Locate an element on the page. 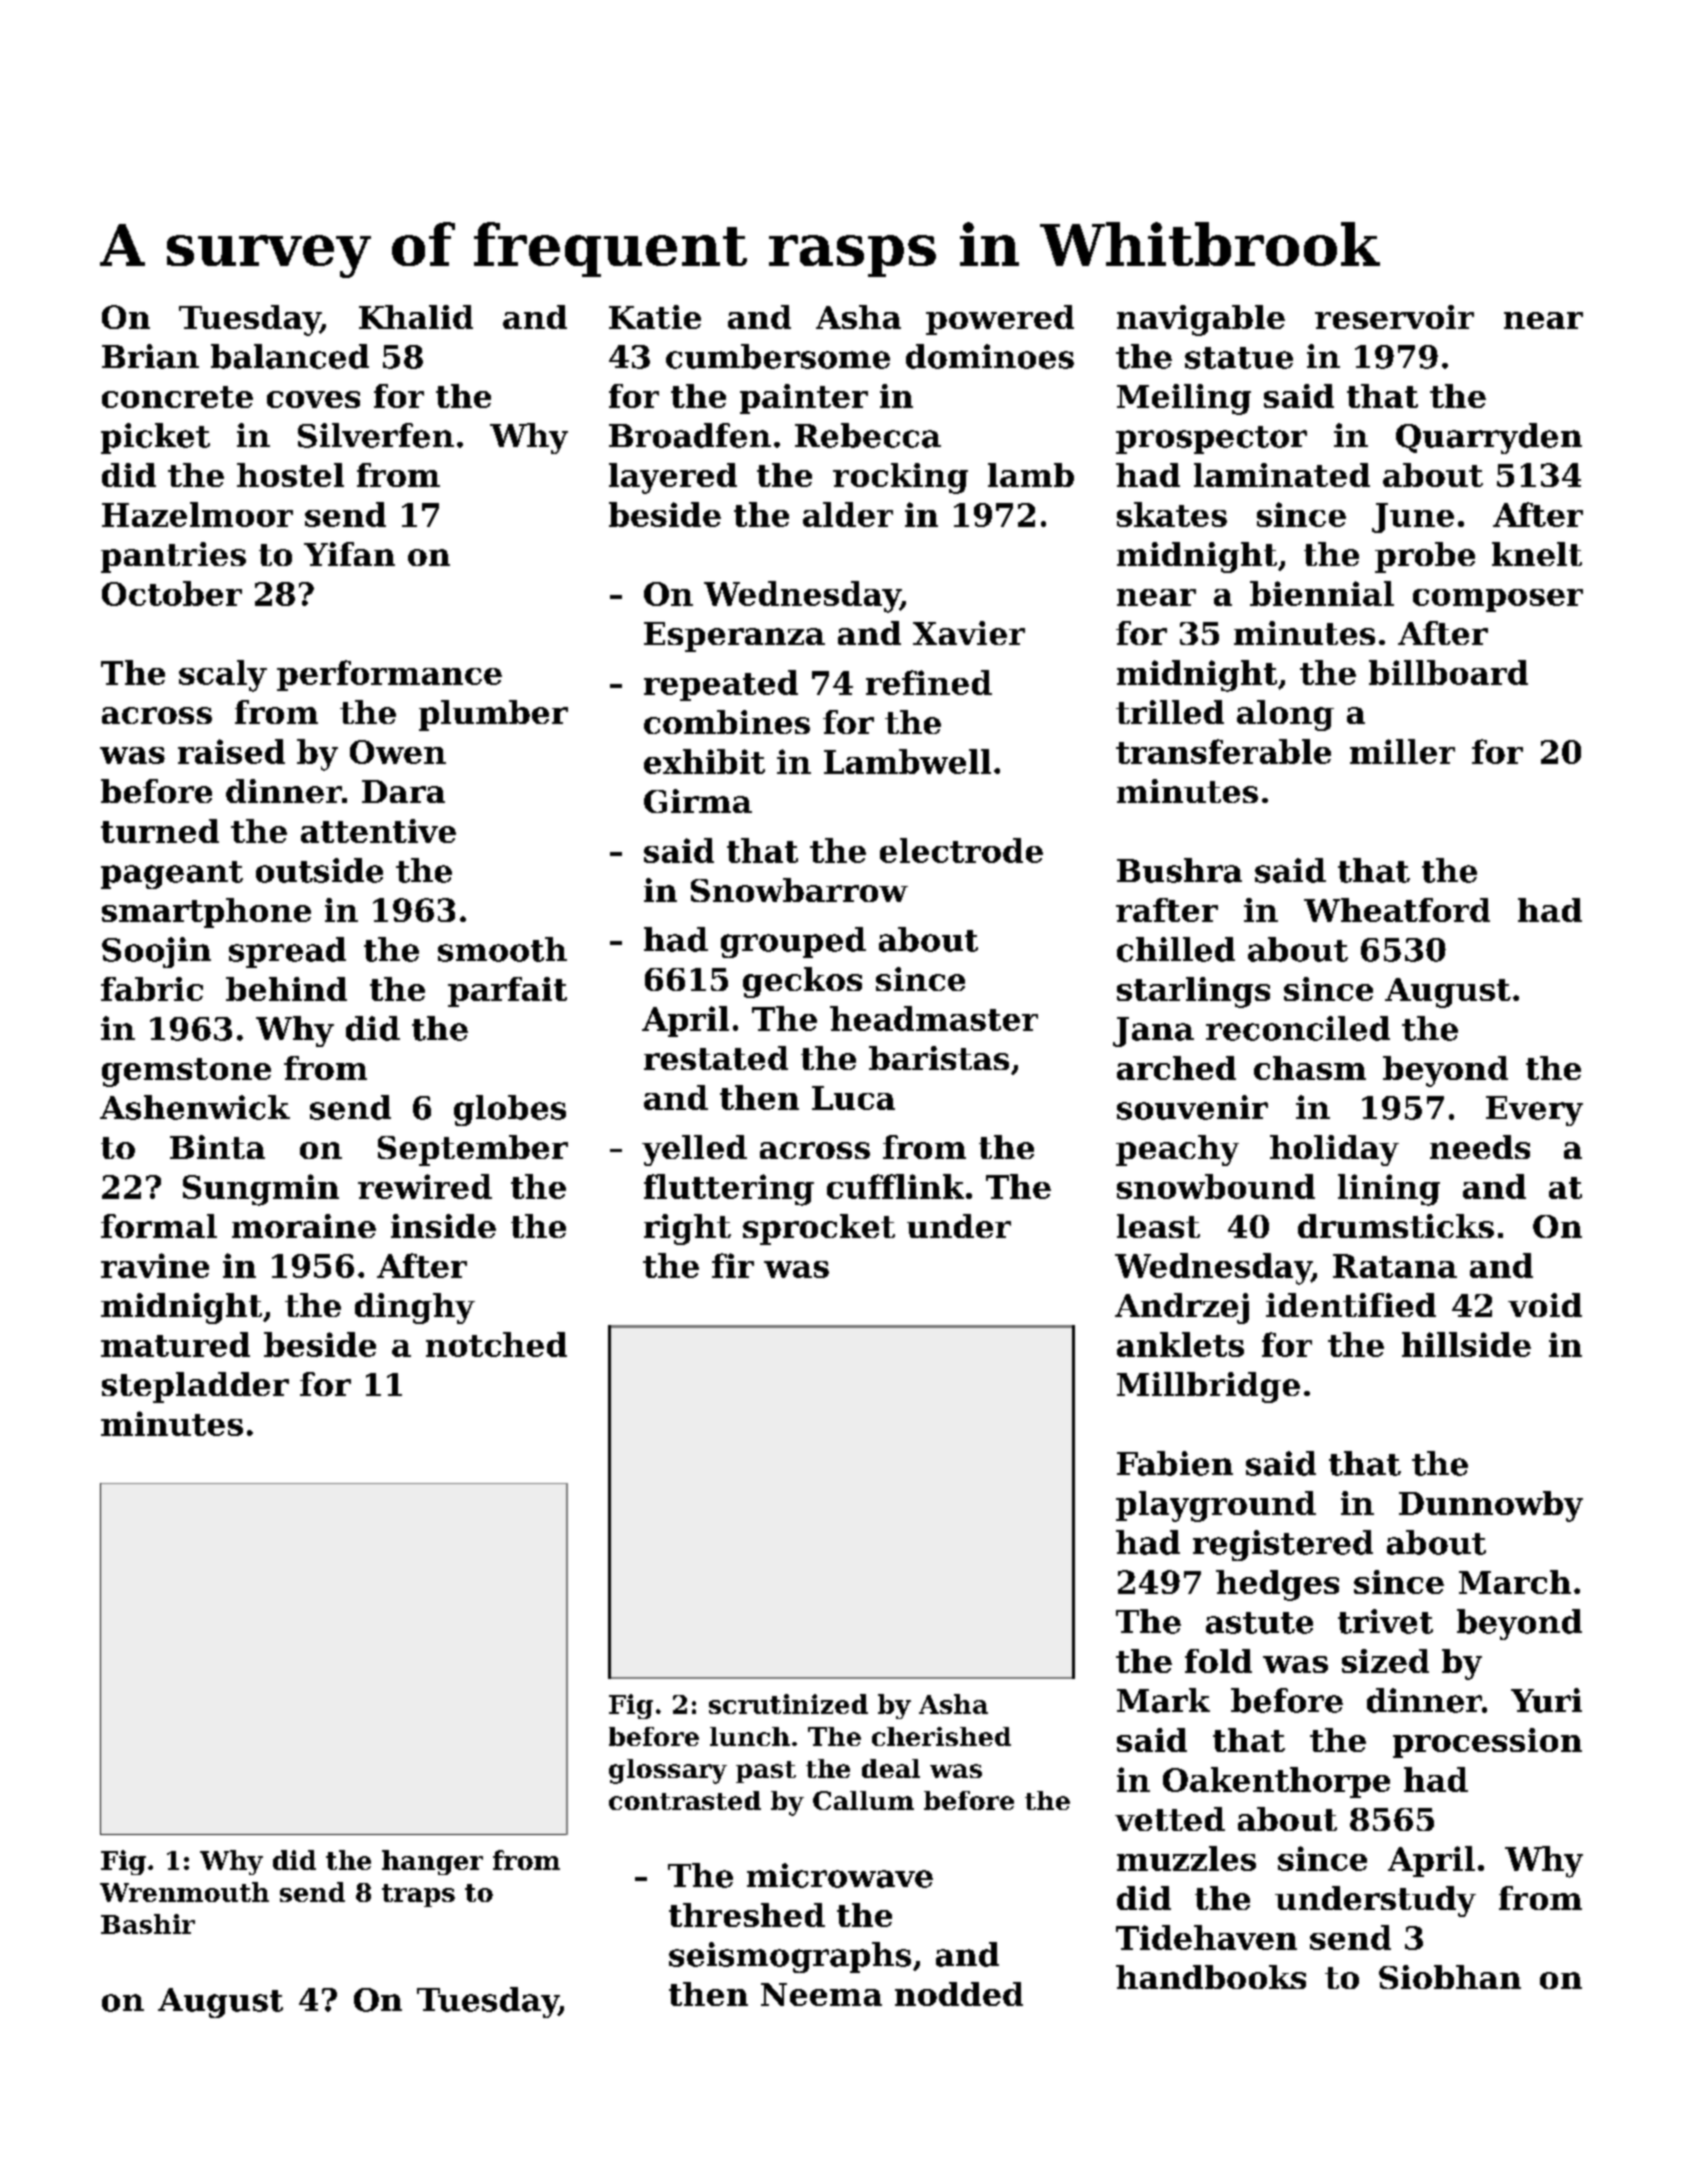 The height and width of the document is (2178, 1683). miller is located at coordinates (1402, 751).
